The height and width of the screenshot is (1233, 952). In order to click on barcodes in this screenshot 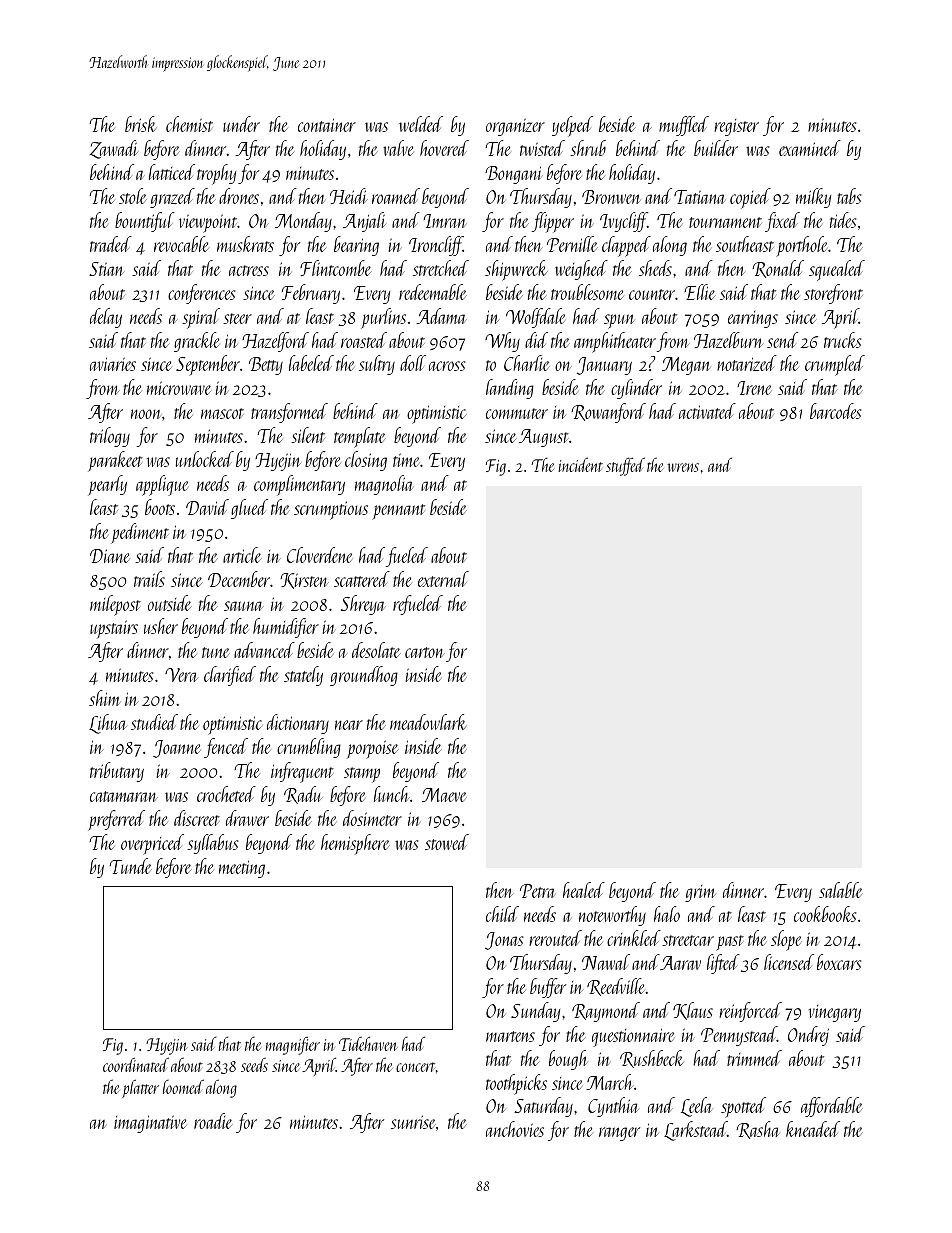, I will do `click(835, 411)`.
